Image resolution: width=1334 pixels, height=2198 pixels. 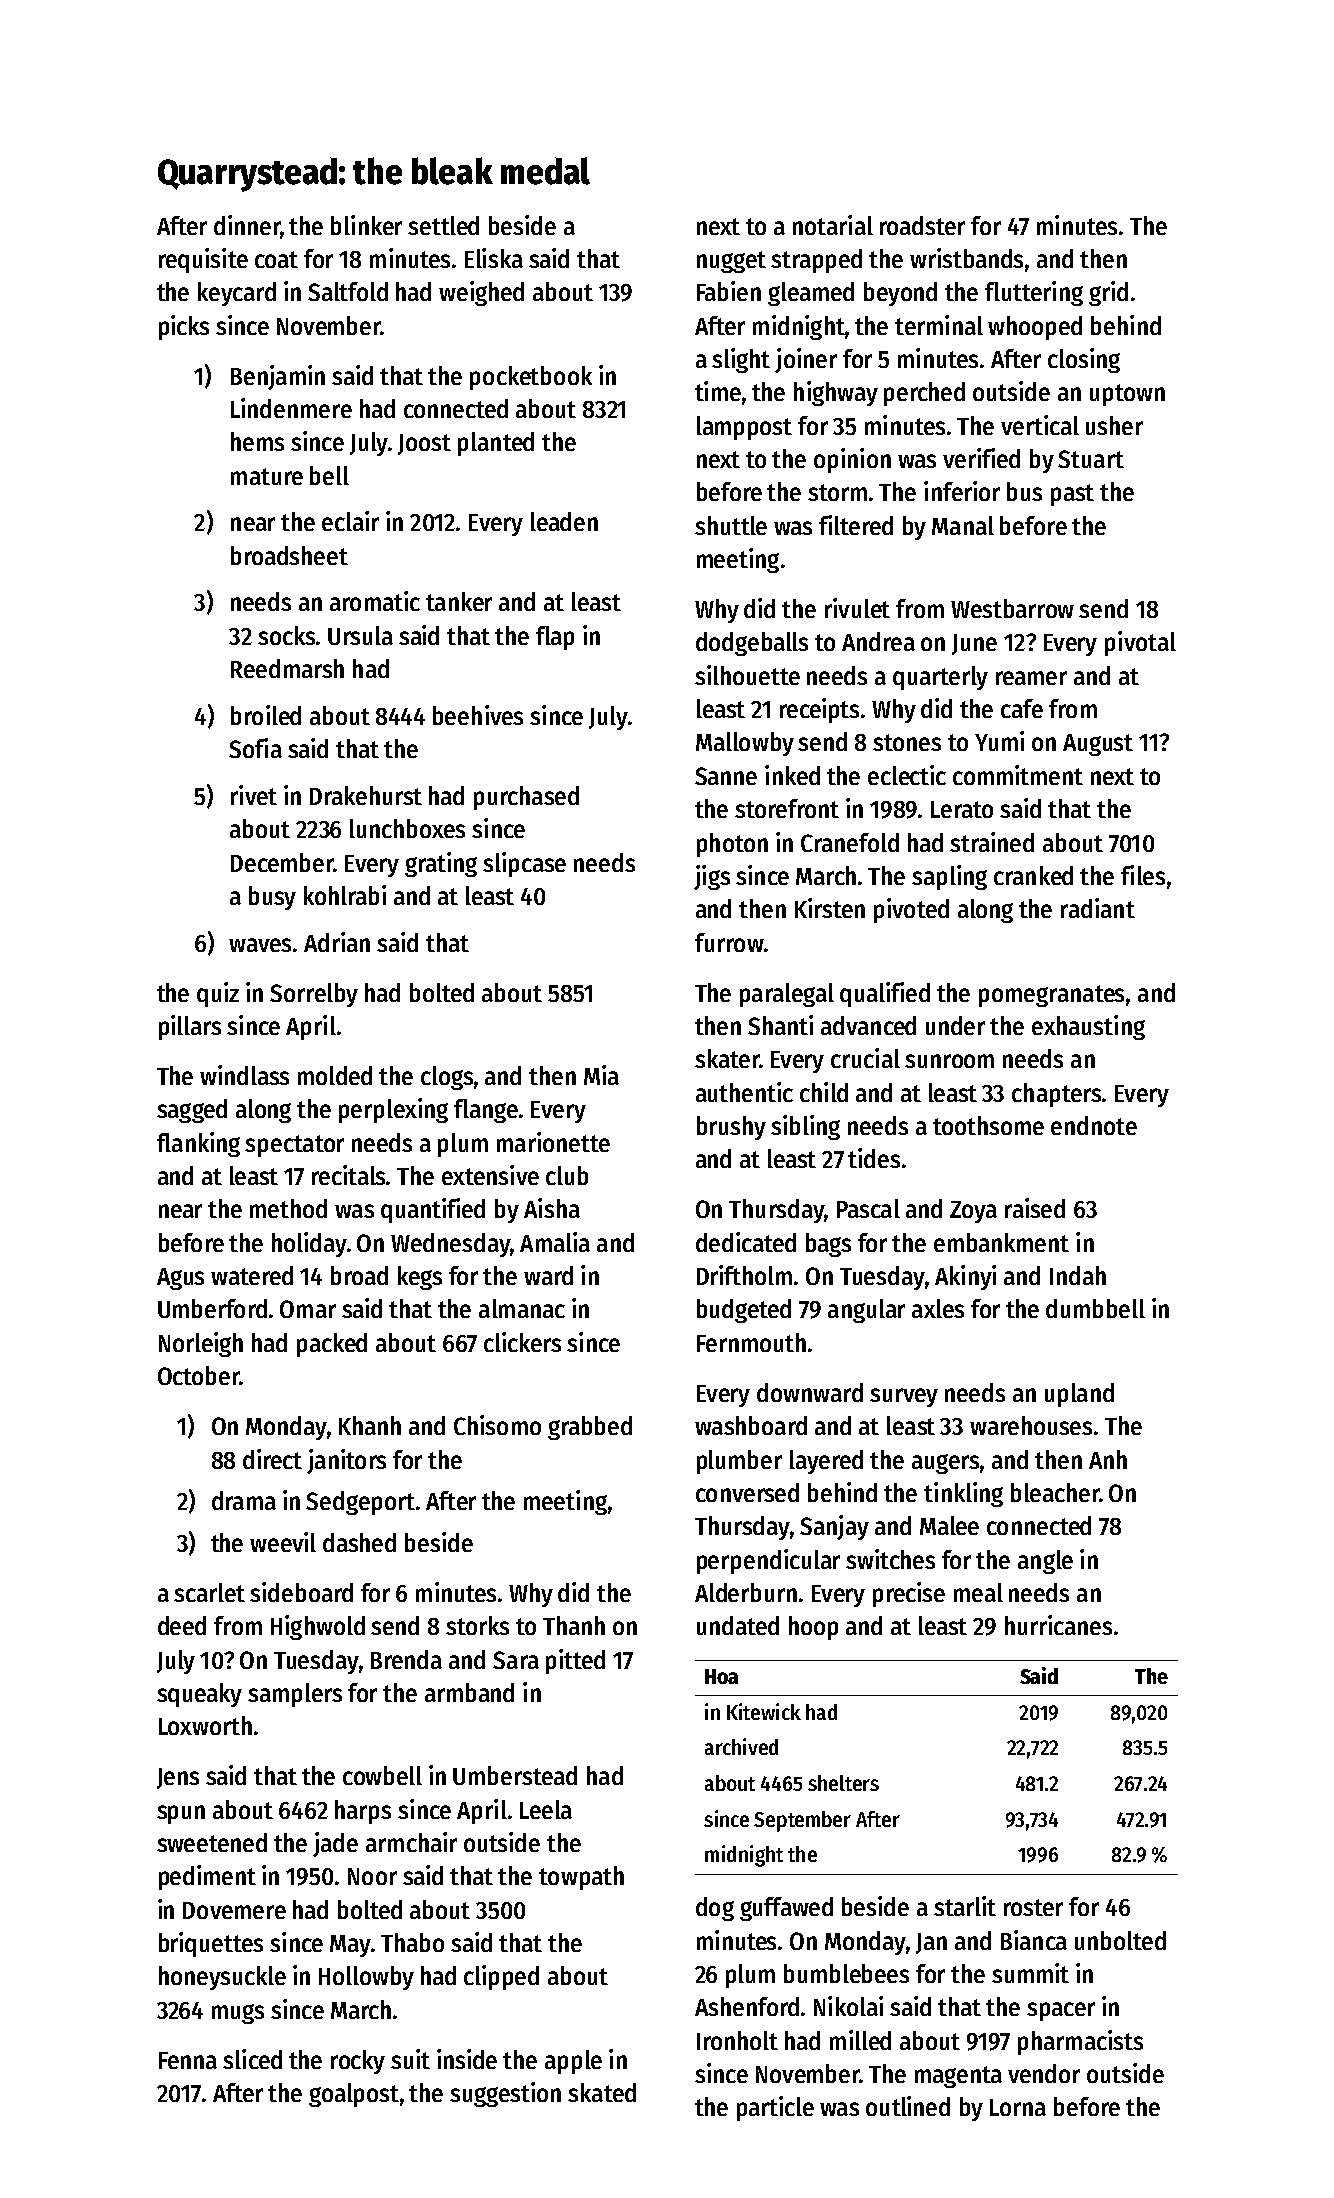 I want to click on kegs, so click(x=420, y=1278).
